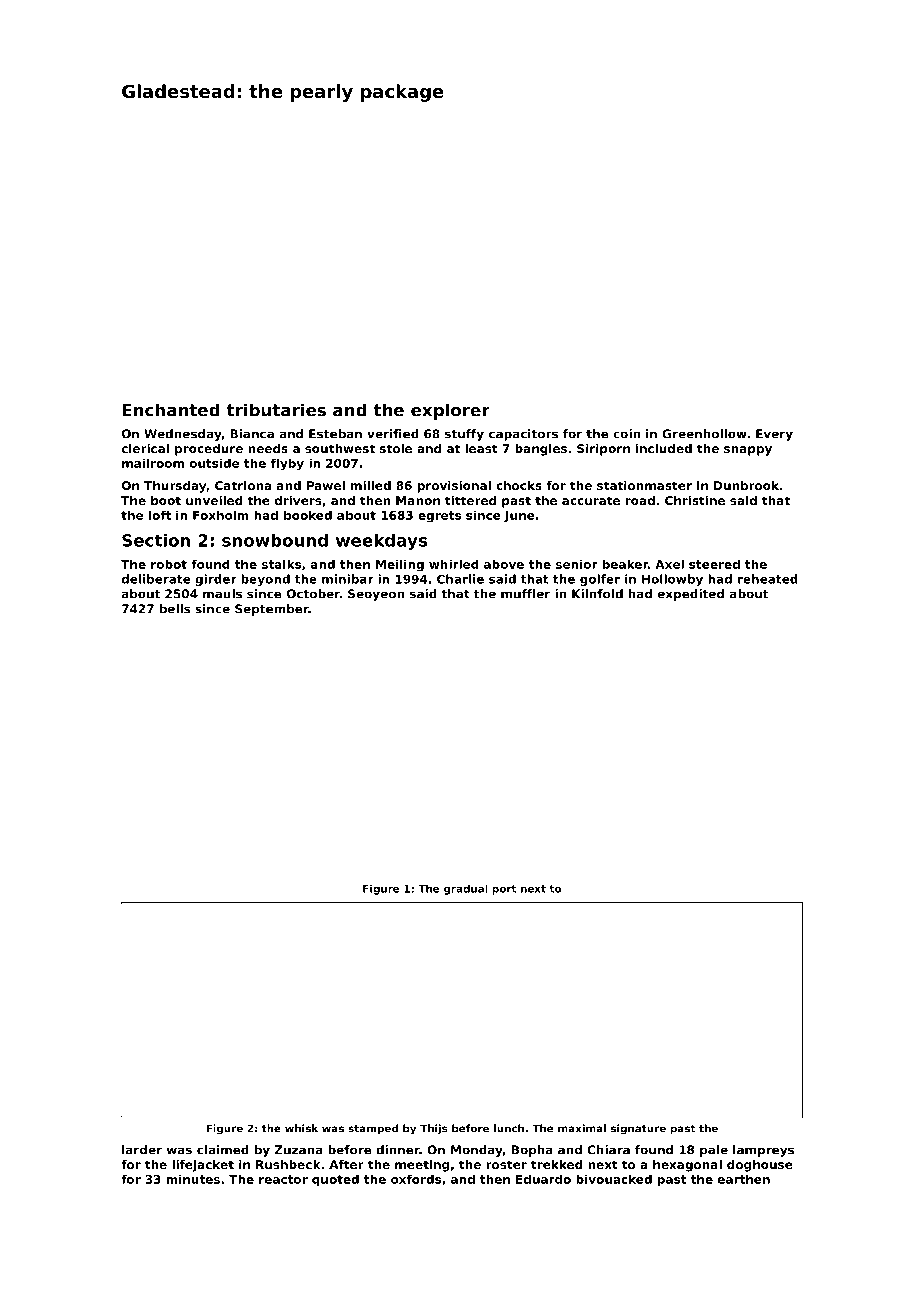 The height and width of the screenshot is (1308, 924). Describe the element at coordinates (543, 1179) in the screenshot. I see `Eduardo` at that location.
